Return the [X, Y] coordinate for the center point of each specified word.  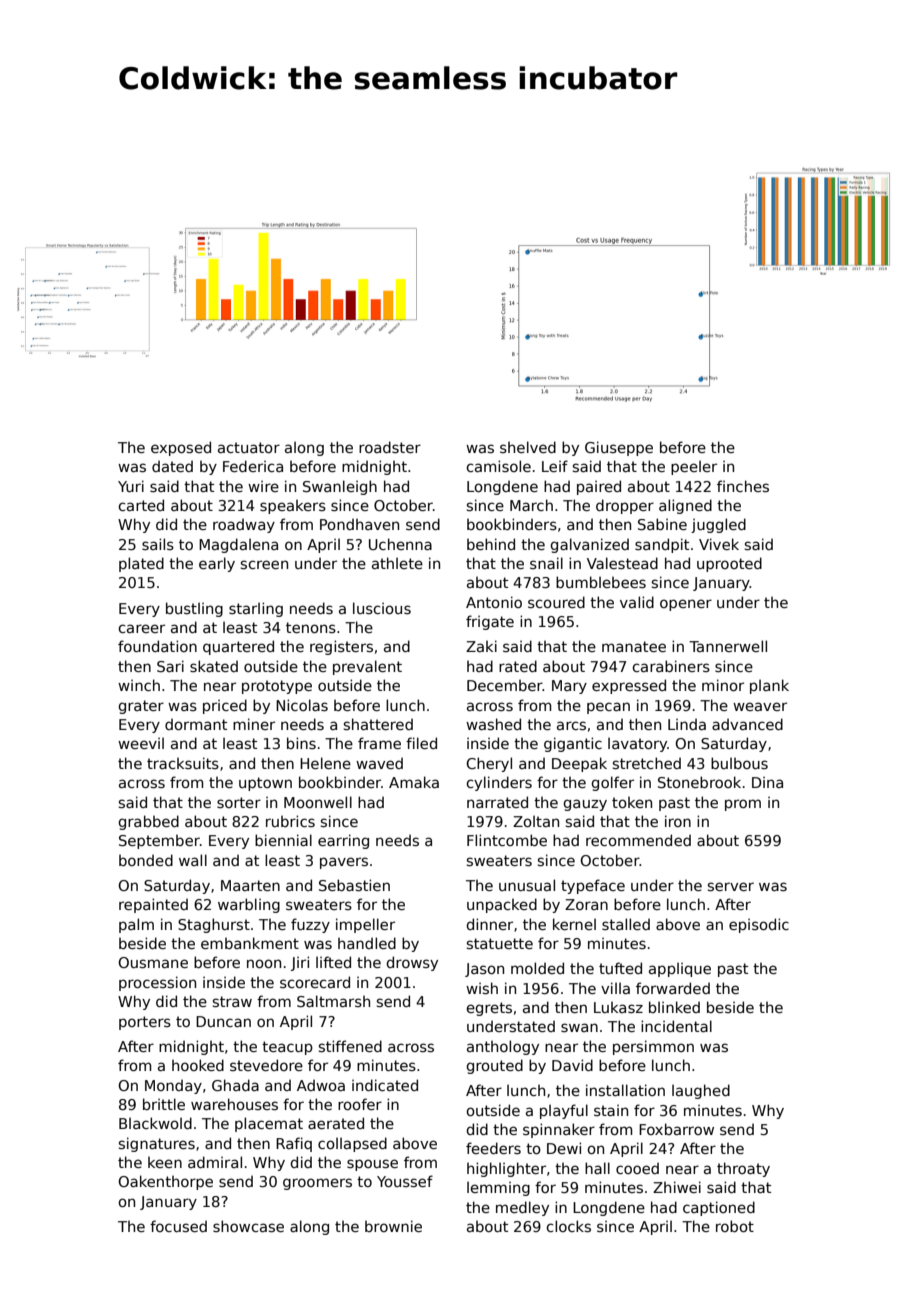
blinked [674, 1007]
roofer [360, 1104]
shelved [528, 447]
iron [678, 821]
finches [743, 486]
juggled [718, 525]
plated [141, 564]
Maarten [250, 885]
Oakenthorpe [165, 1182]
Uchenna [400, 544]
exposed [181, 448]
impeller [365, 925]
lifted [333, 962]
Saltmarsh [333, 1001]
